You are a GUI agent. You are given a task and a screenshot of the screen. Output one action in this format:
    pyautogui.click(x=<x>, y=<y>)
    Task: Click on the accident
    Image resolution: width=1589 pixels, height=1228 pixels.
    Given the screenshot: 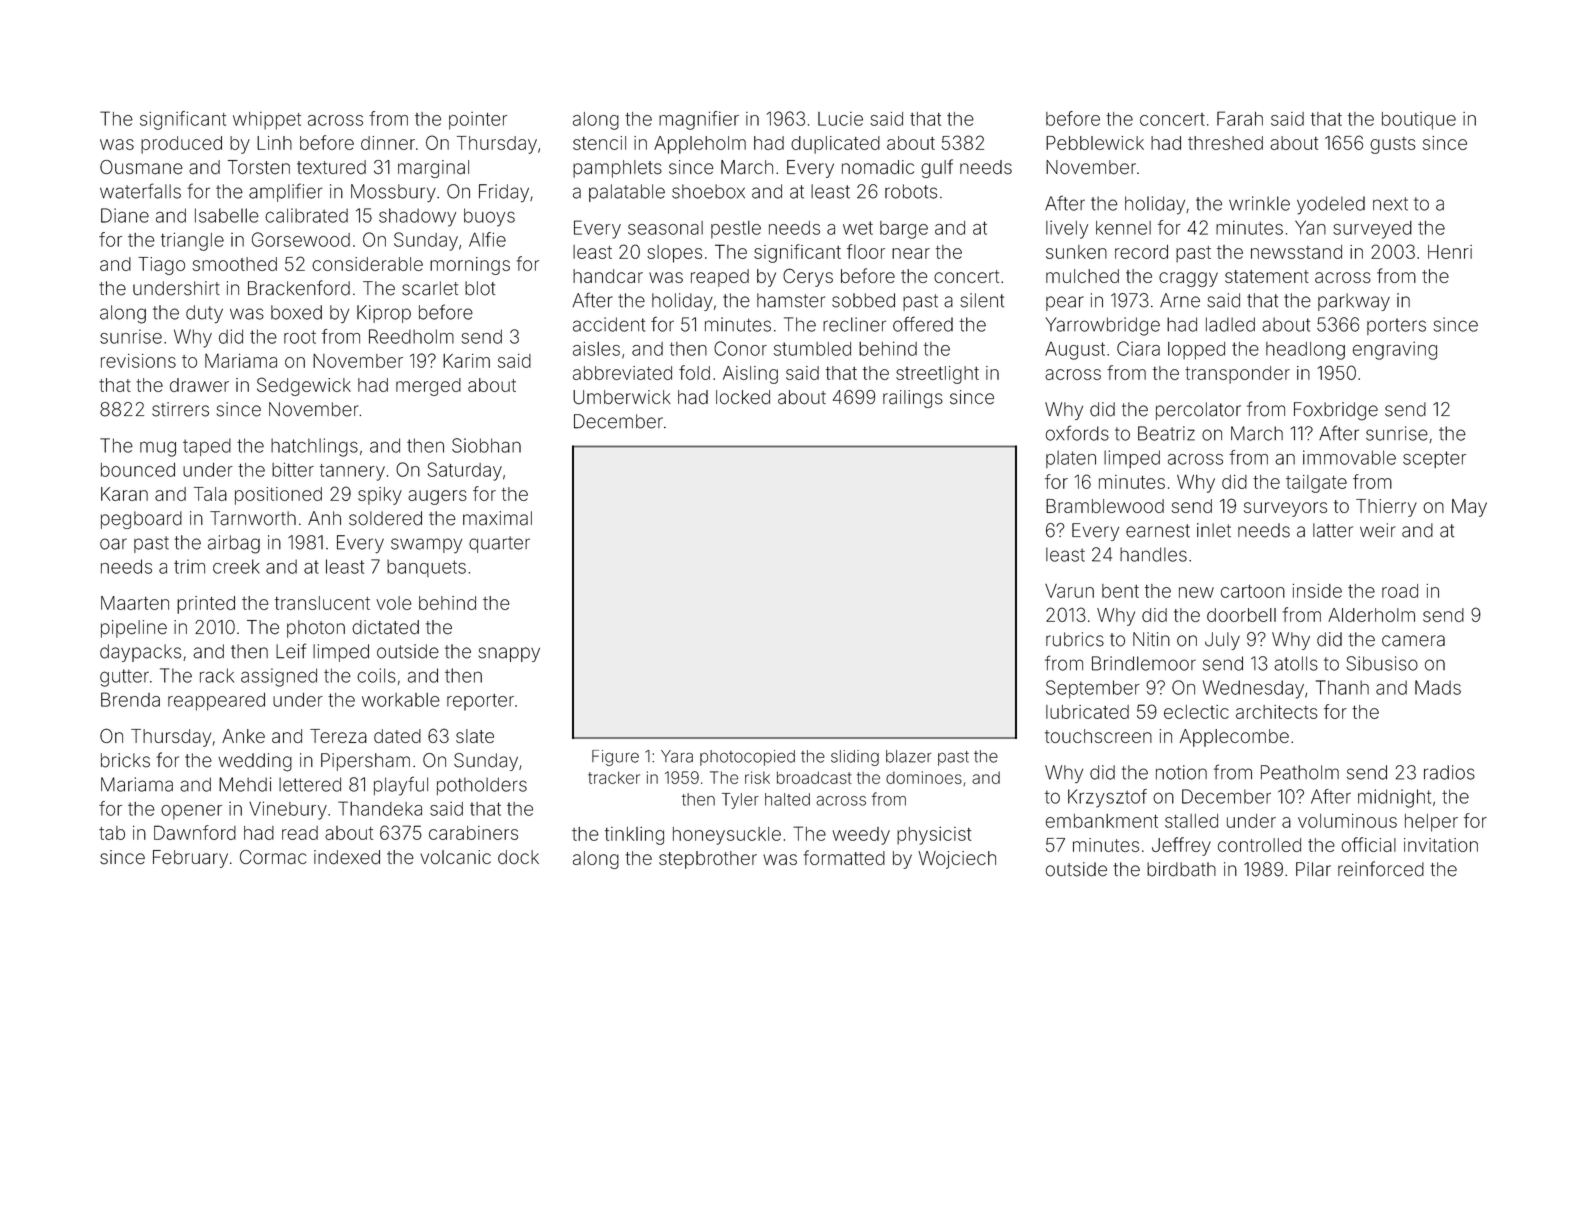 What is the action you would take?
    pyautogui.click(x=609, y=324)
